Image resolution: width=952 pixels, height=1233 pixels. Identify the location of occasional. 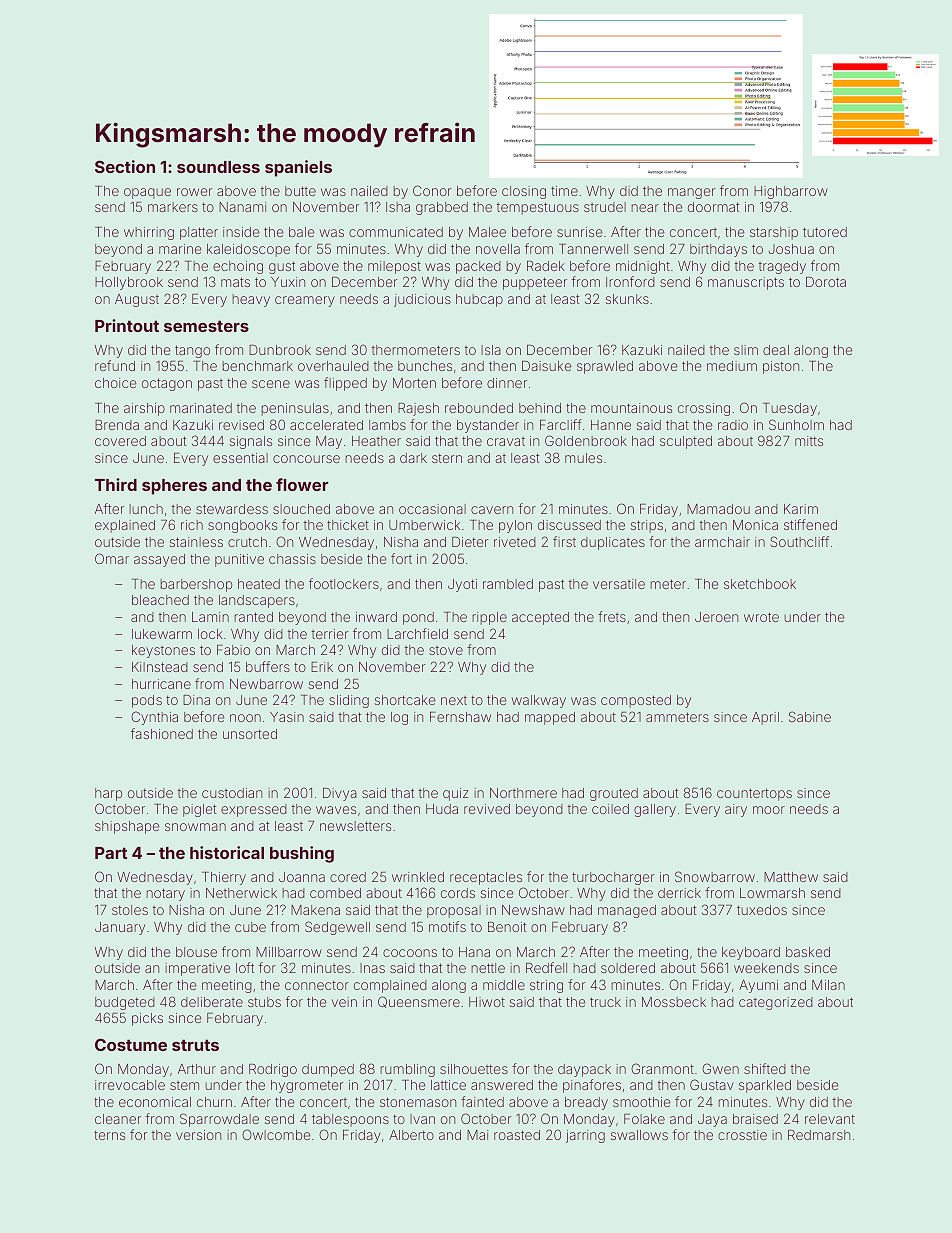
(432, 509).
